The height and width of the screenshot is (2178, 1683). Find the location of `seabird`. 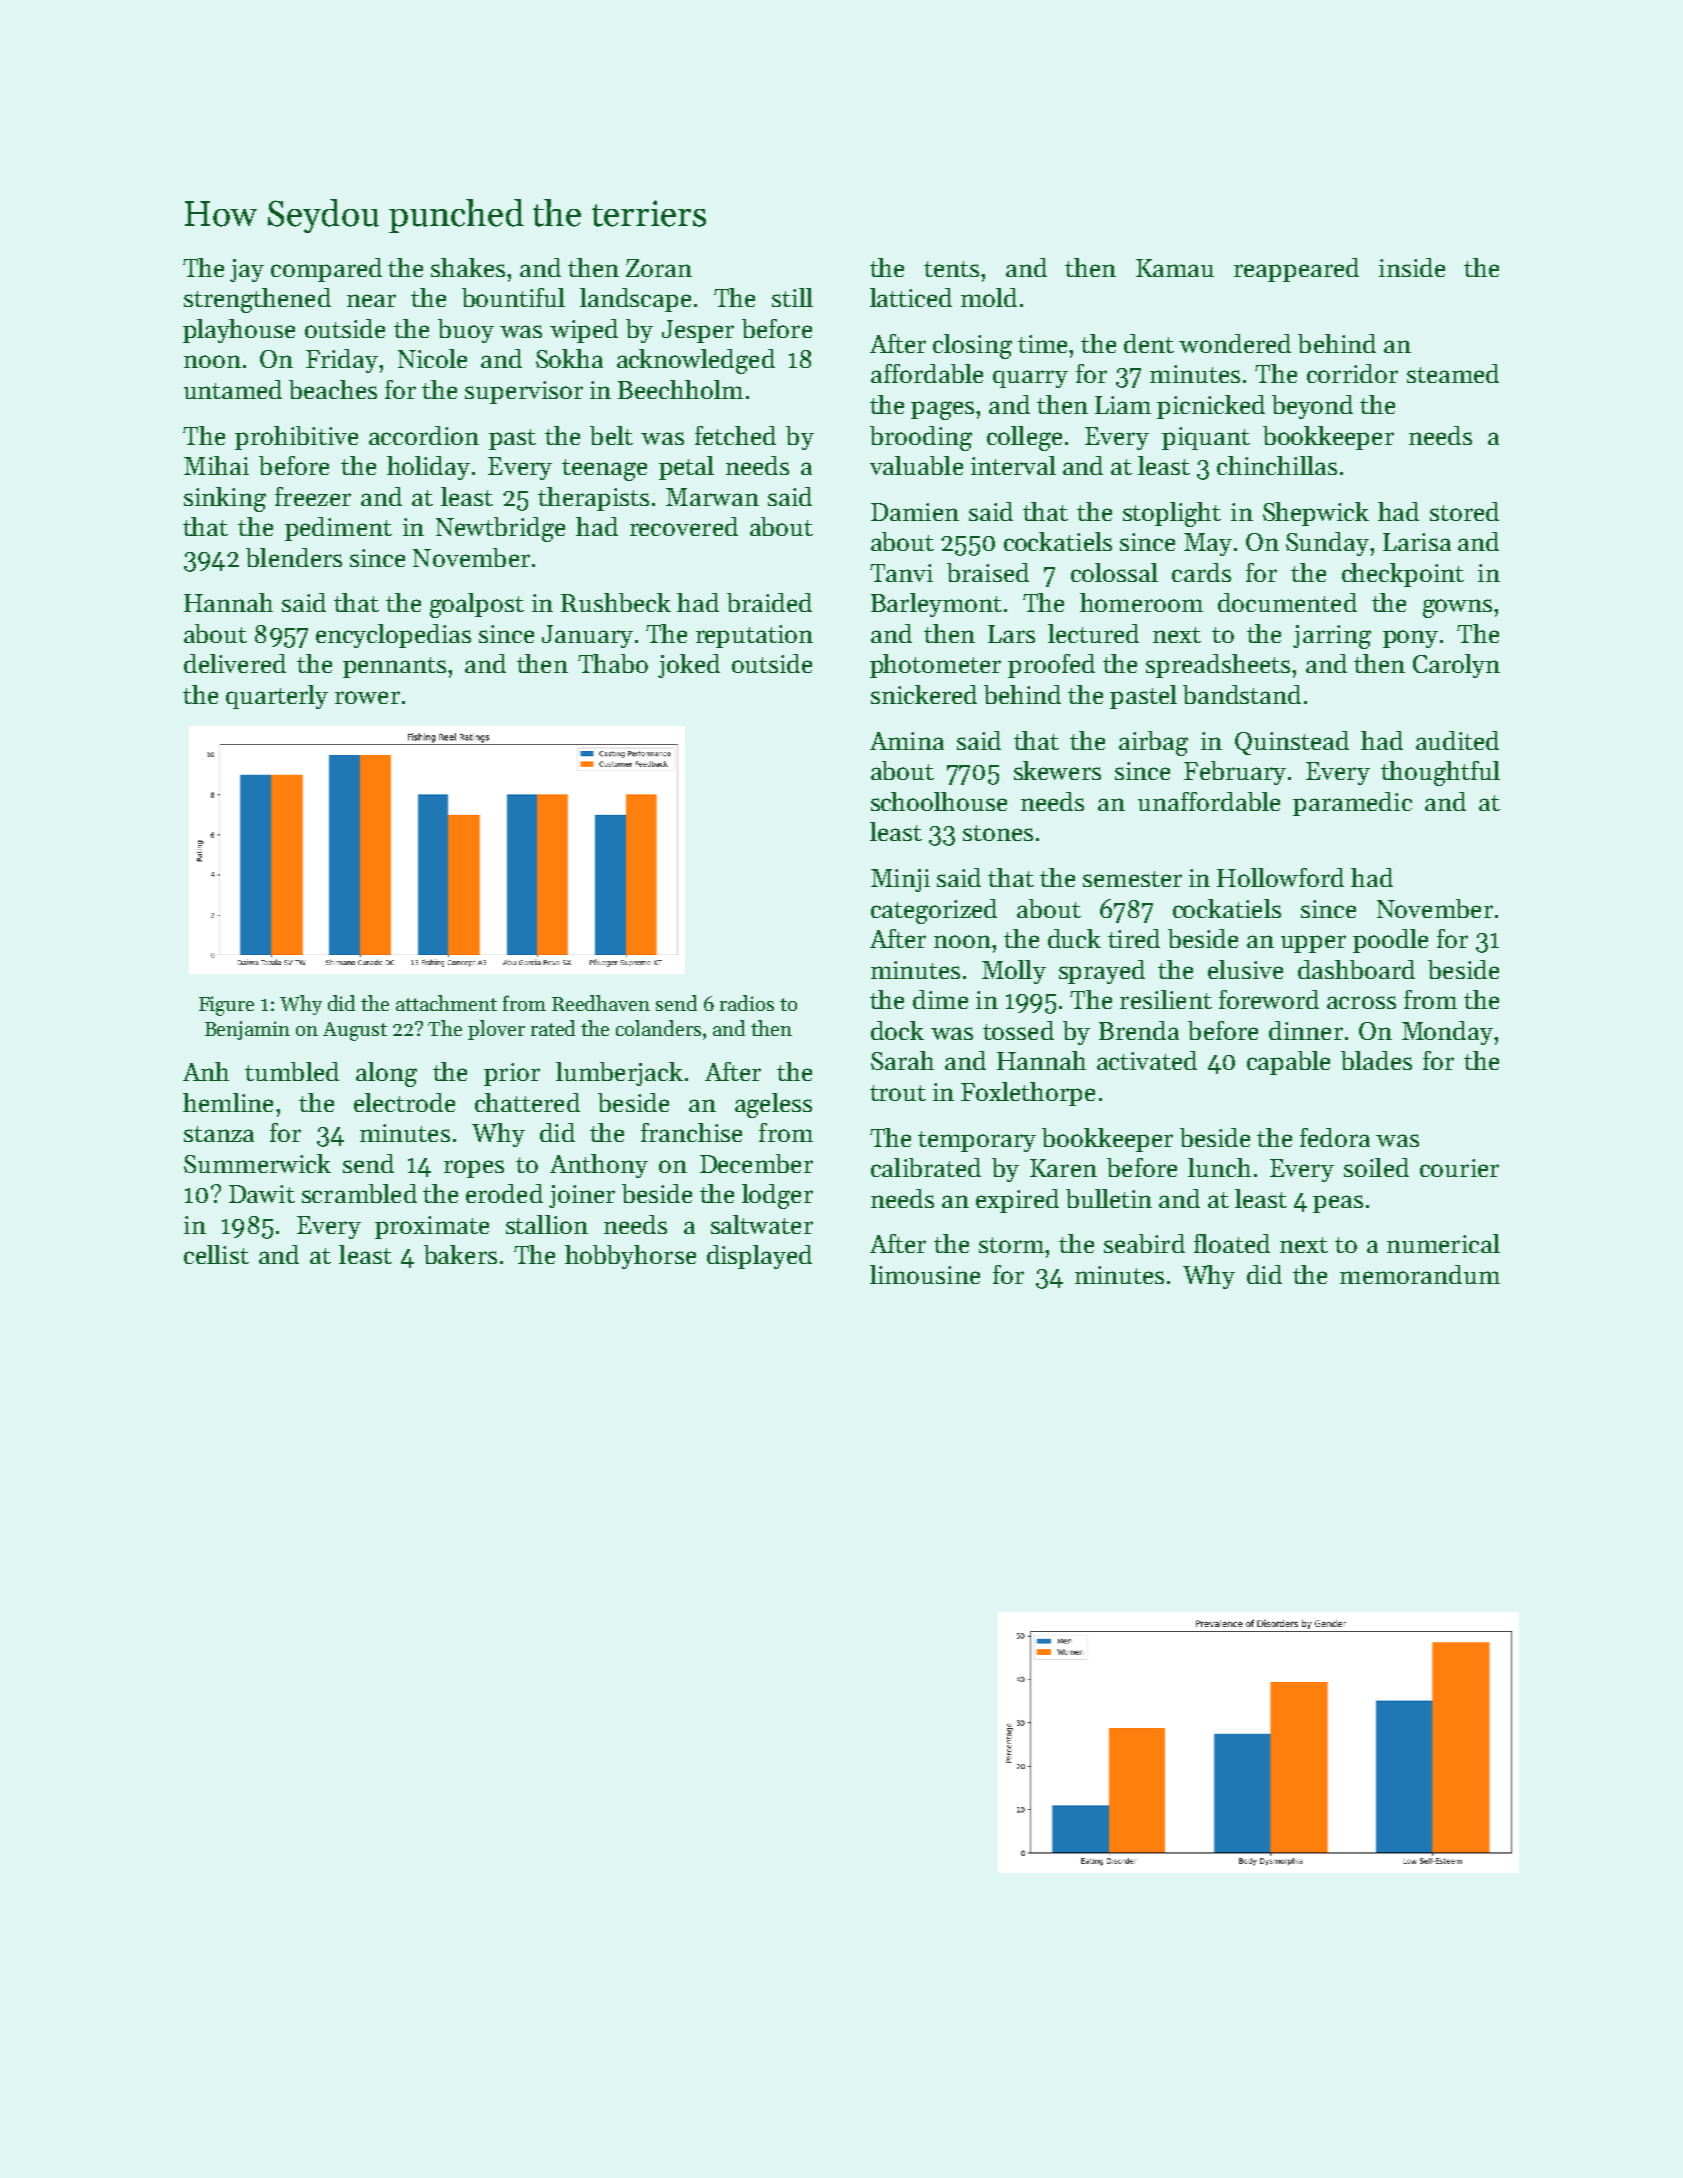

seabird is located at coordinates (1144, 1243).
